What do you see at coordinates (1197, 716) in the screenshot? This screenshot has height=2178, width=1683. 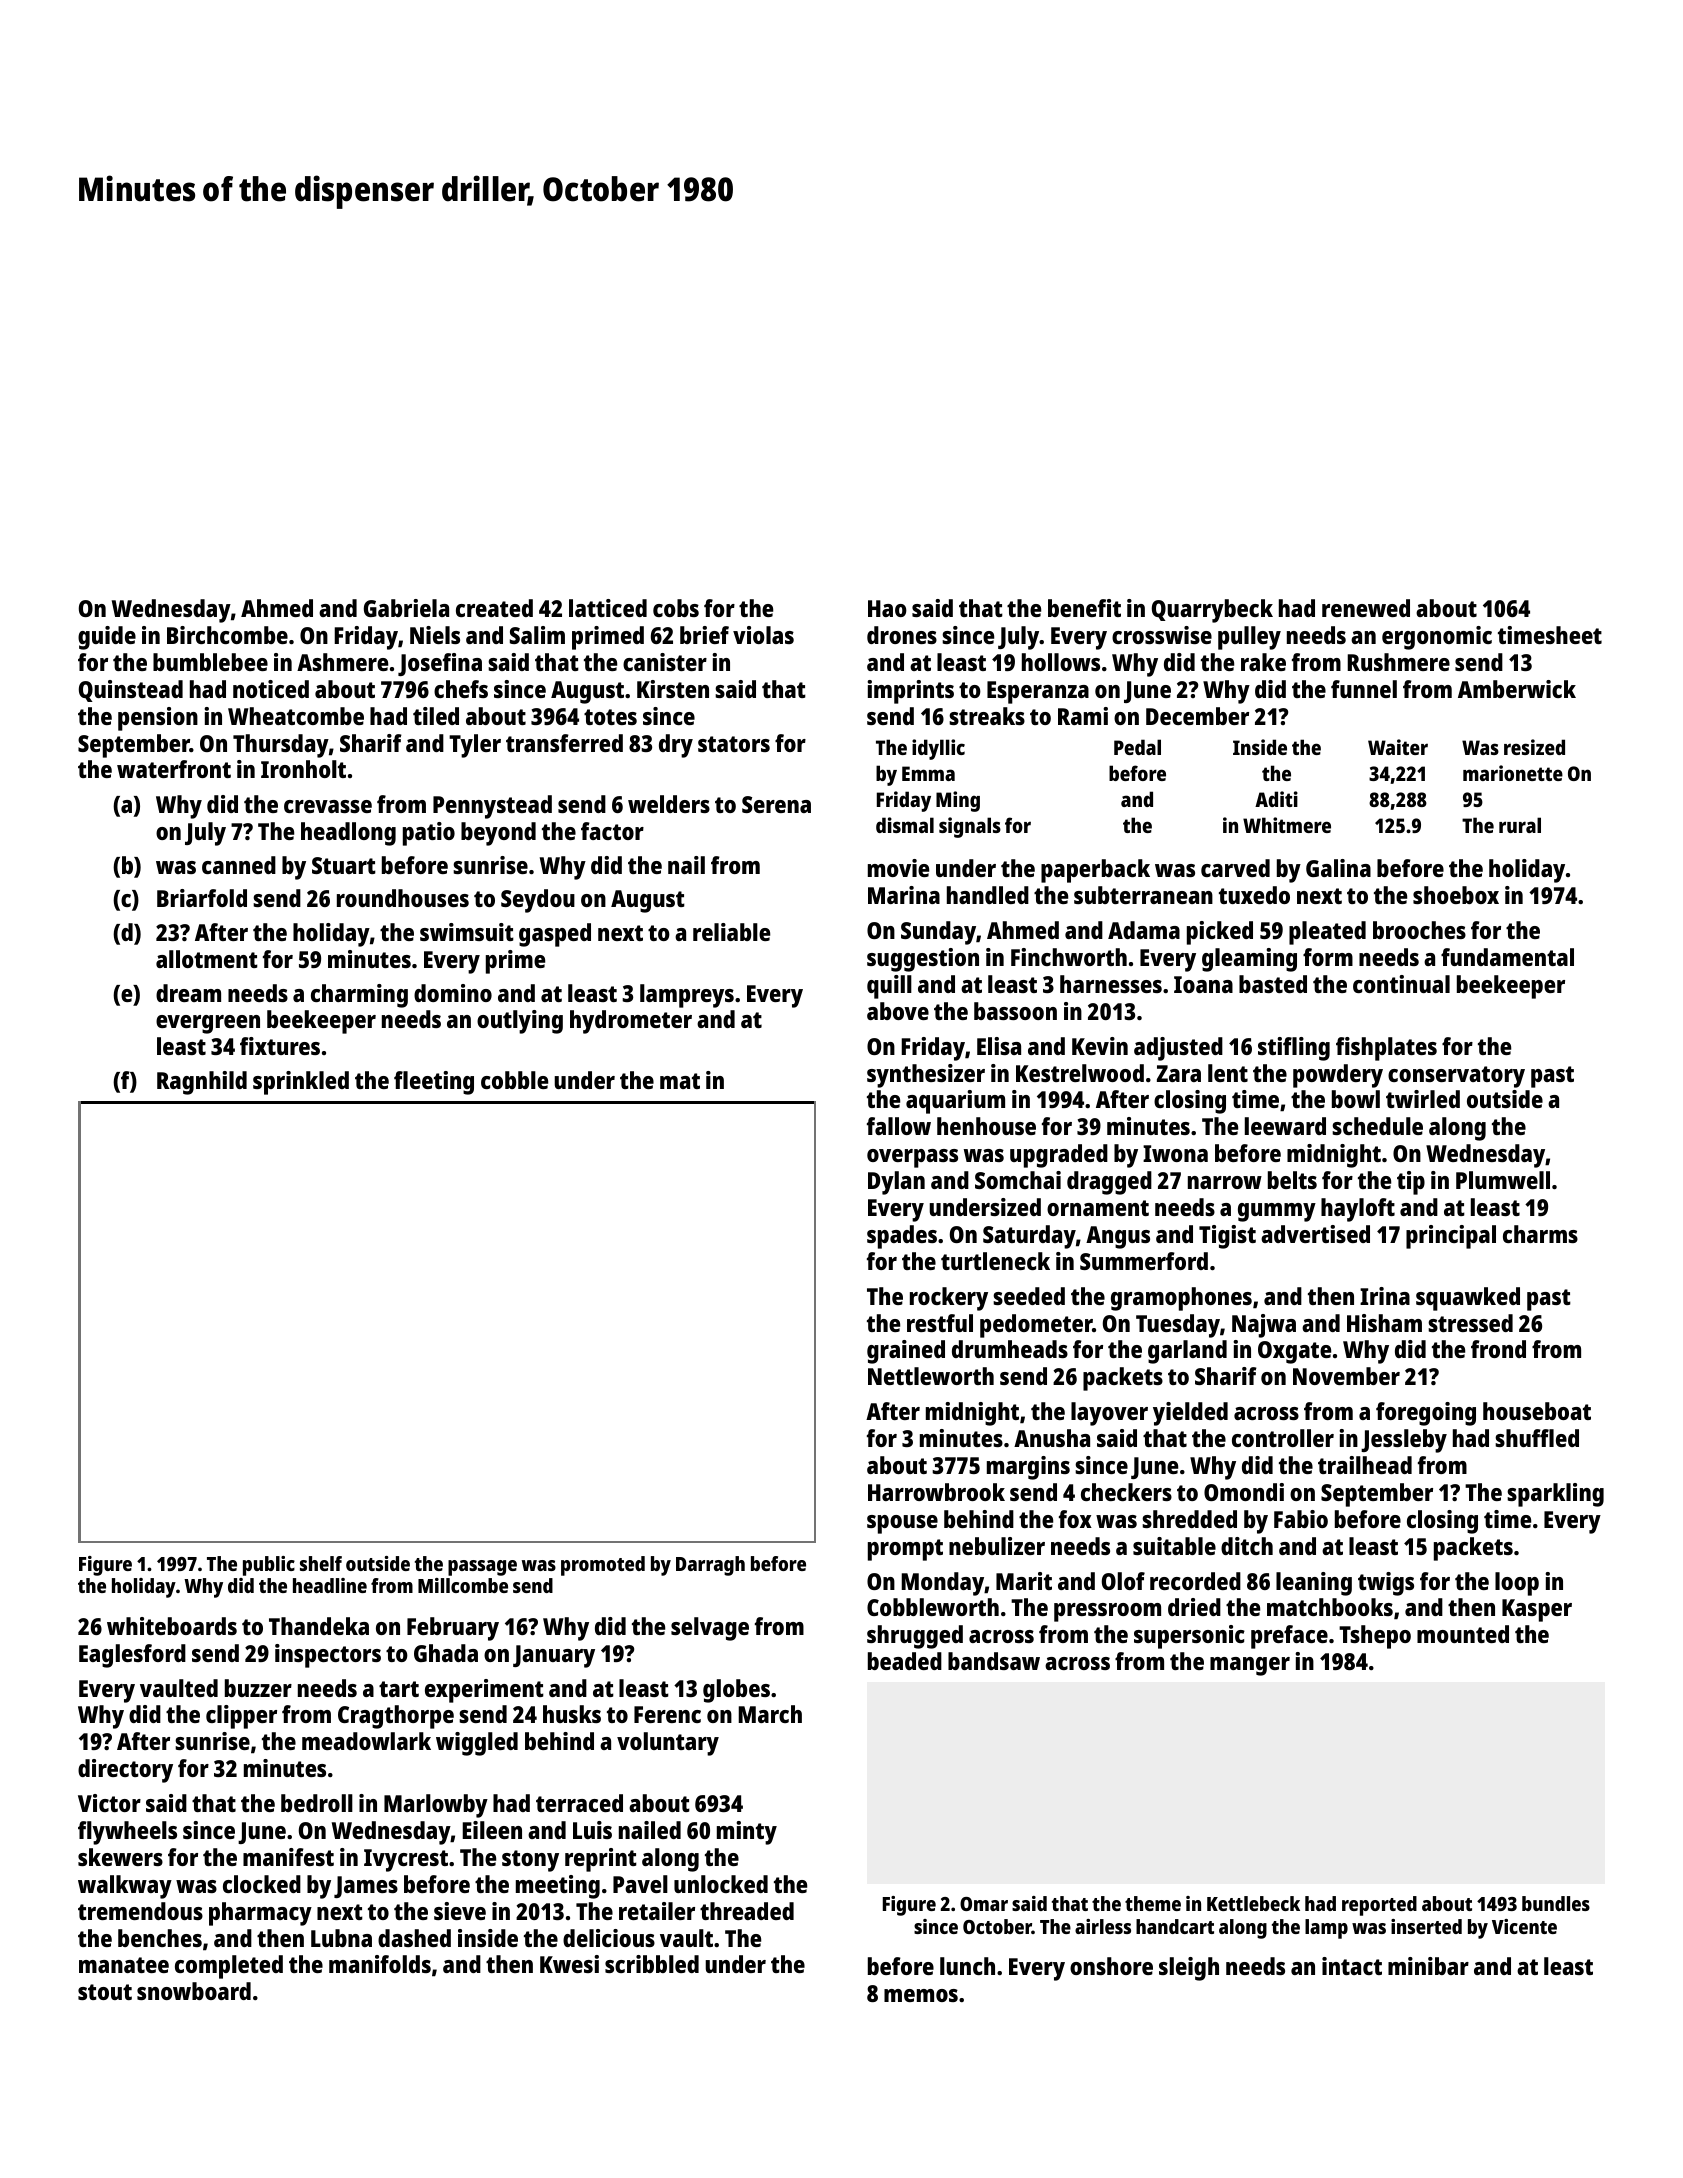 I see `December` at bounding box center [1197, 716].
